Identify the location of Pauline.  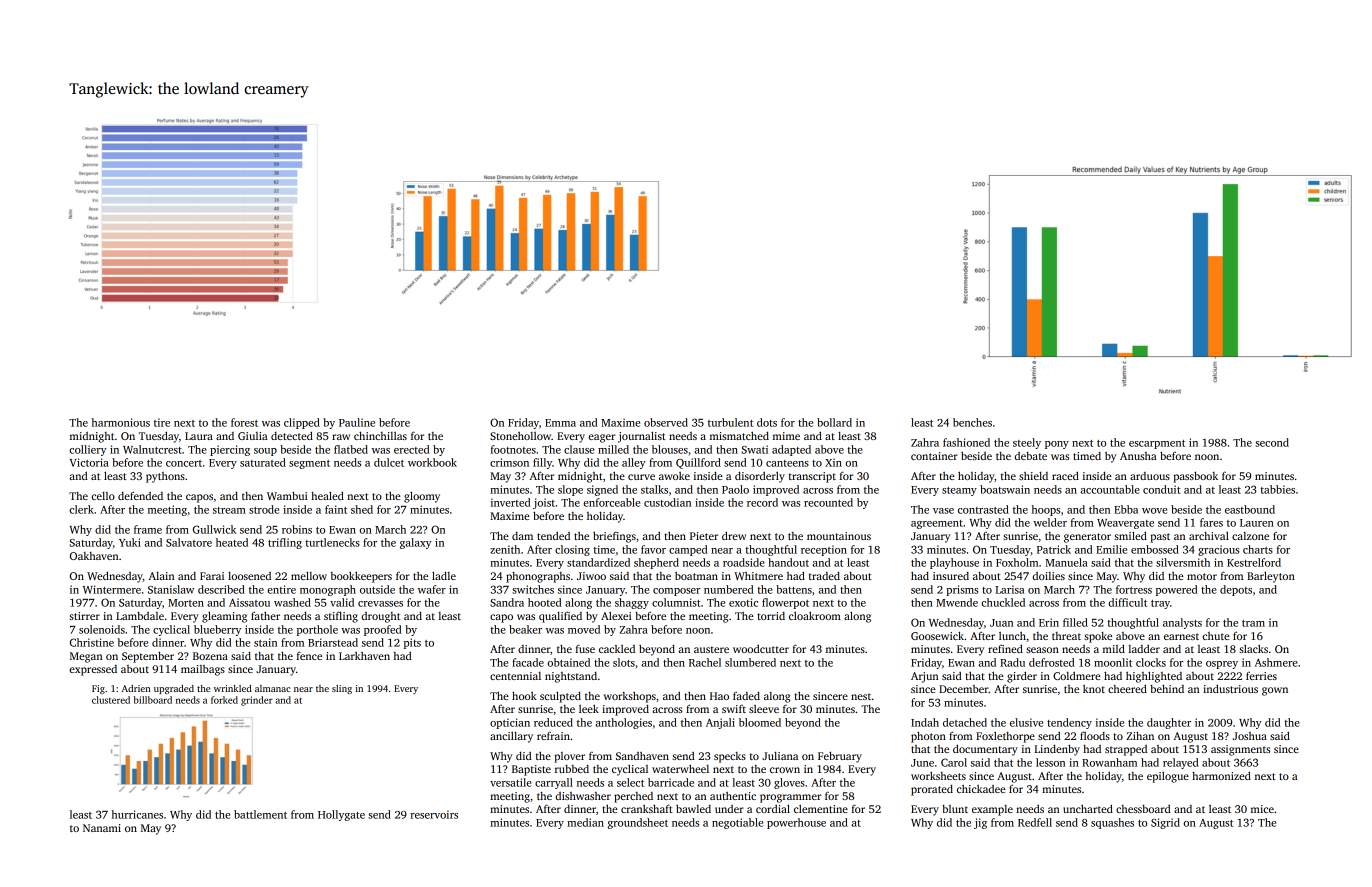
(357, 422).
